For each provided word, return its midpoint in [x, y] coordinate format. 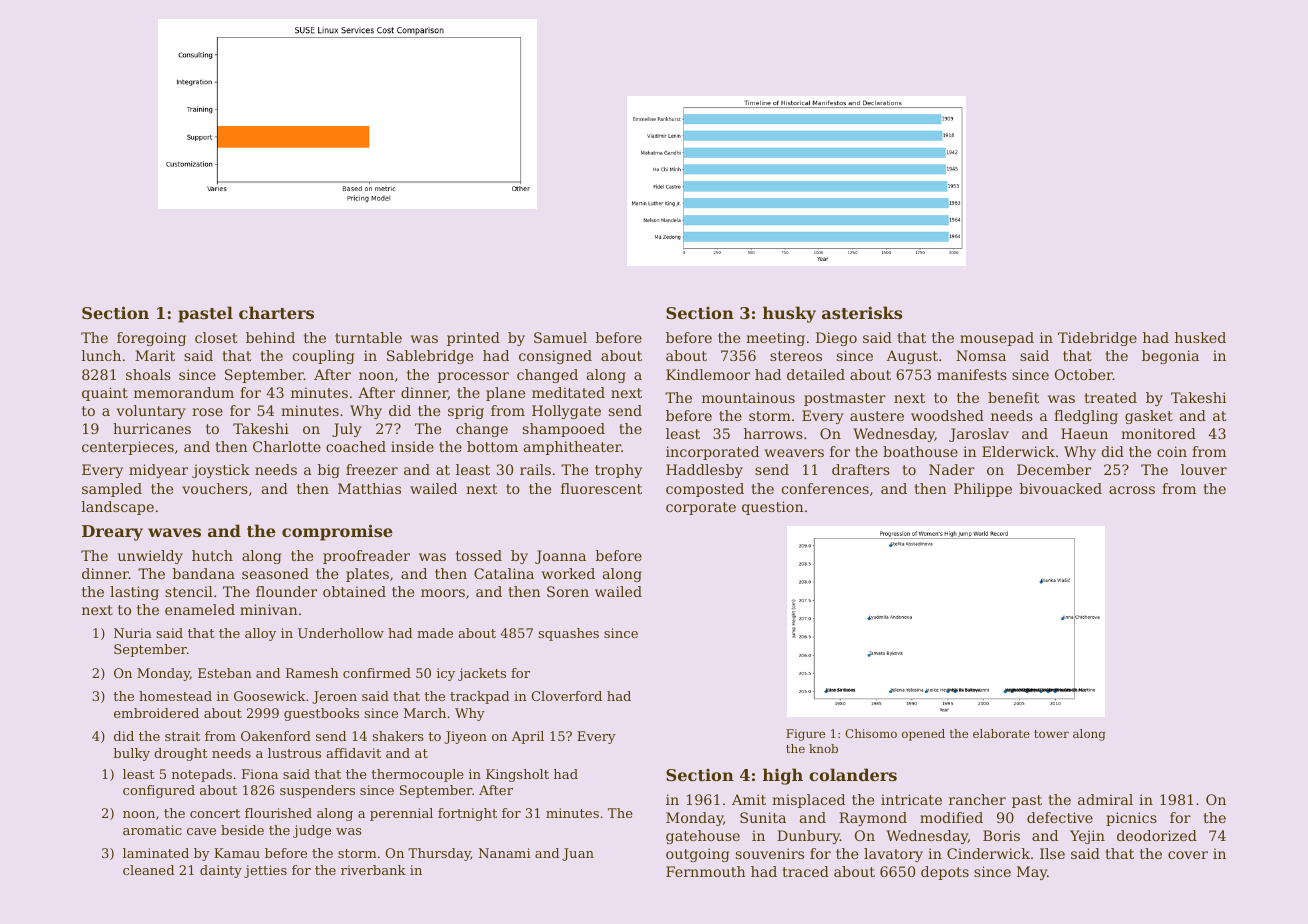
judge [312, 831]
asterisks [862, 312]
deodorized [1157, 835]
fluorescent [601, 488]
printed [473, 339]
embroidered [156, 713]
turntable [368, 337]
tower [1051, 734]
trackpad [479, 697]
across [1132, 490]
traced [805, 871]
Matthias [369, 488]
